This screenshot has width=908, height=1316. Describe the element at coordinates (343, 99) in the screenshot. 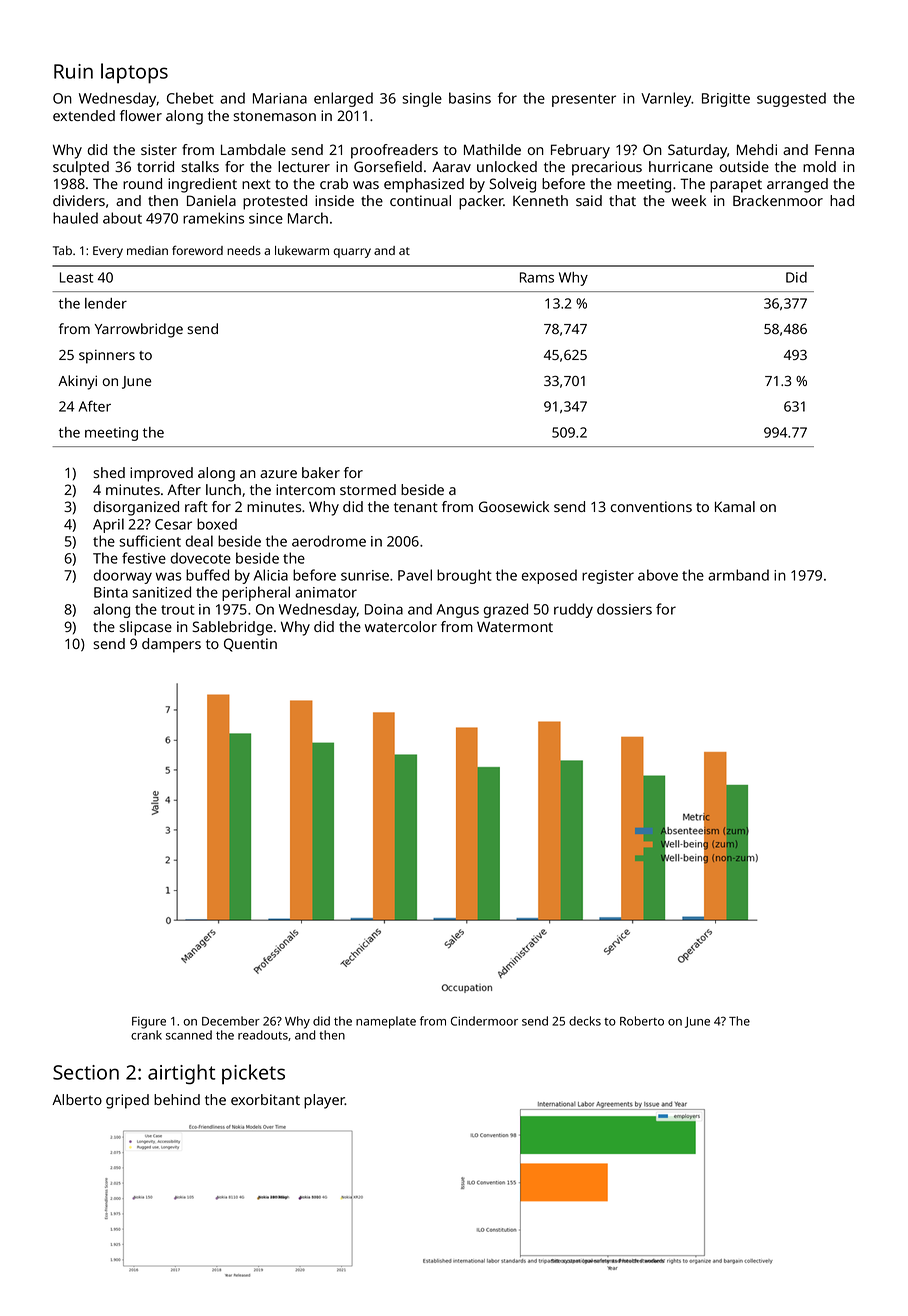

I see `enlarged` at that location.
